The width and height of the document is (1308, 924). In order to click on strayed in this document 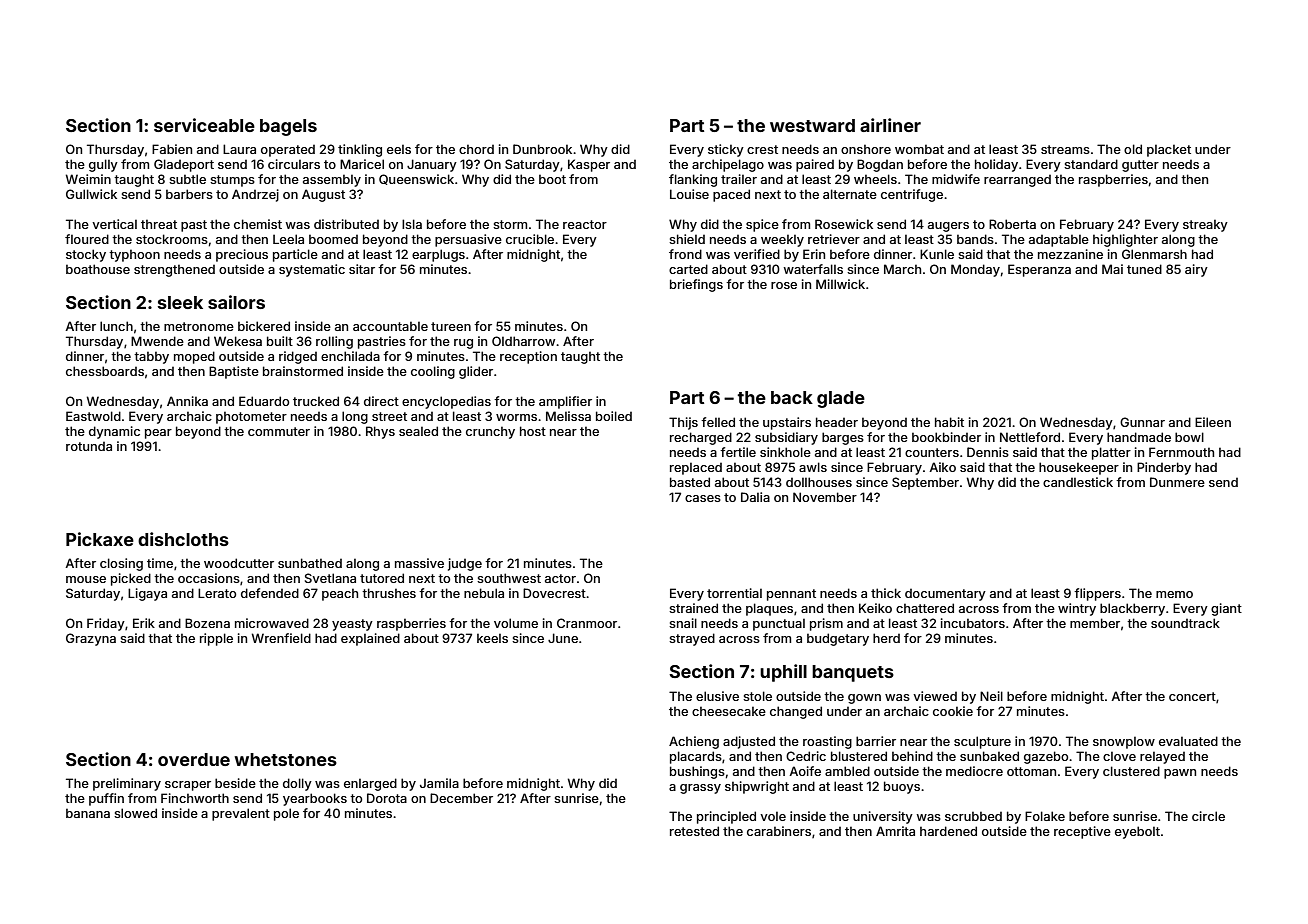, I will do `click(692, 639)`.
